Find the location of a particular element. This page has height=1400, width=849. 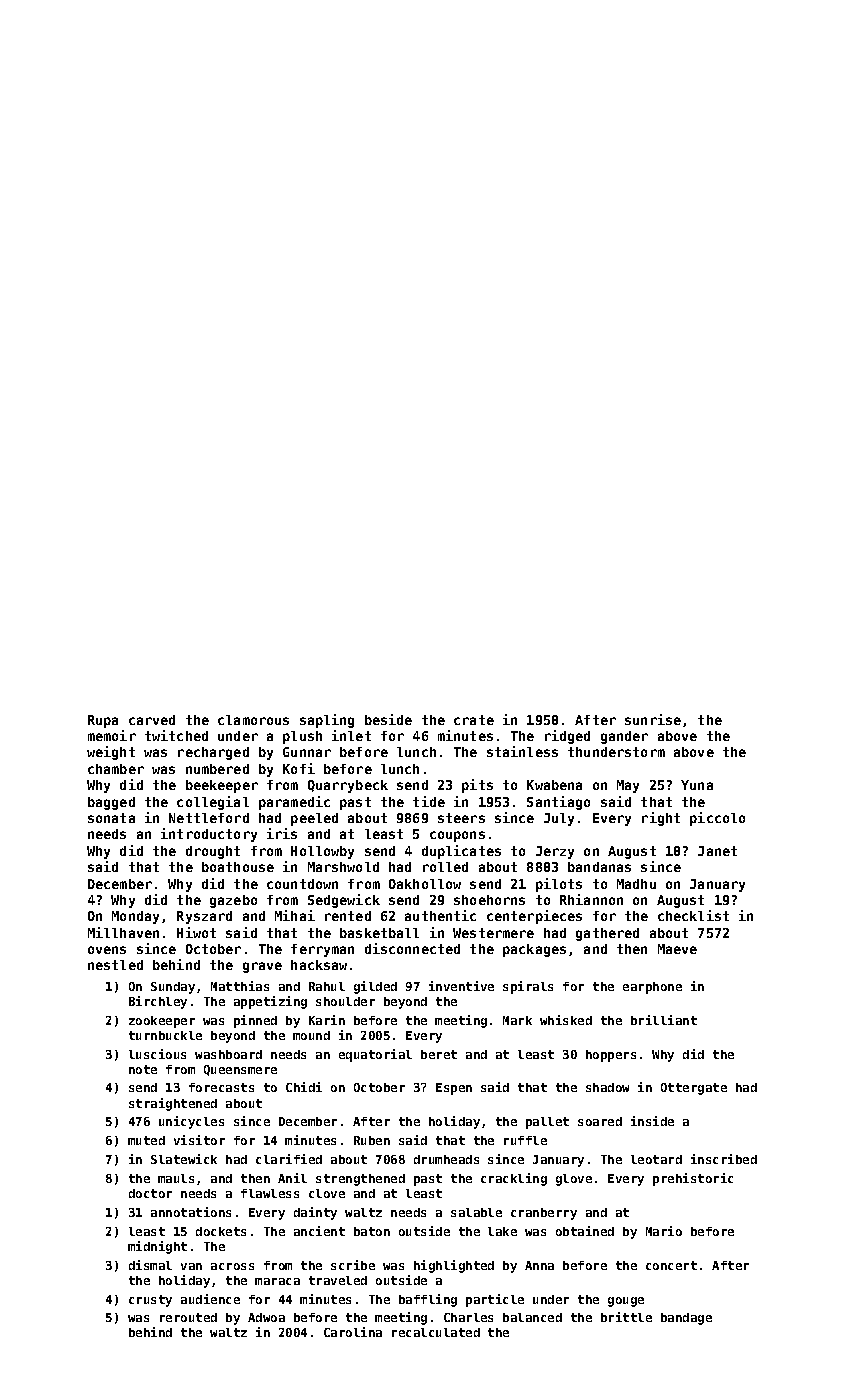

mauls is located at coordinates (176, 1178).
